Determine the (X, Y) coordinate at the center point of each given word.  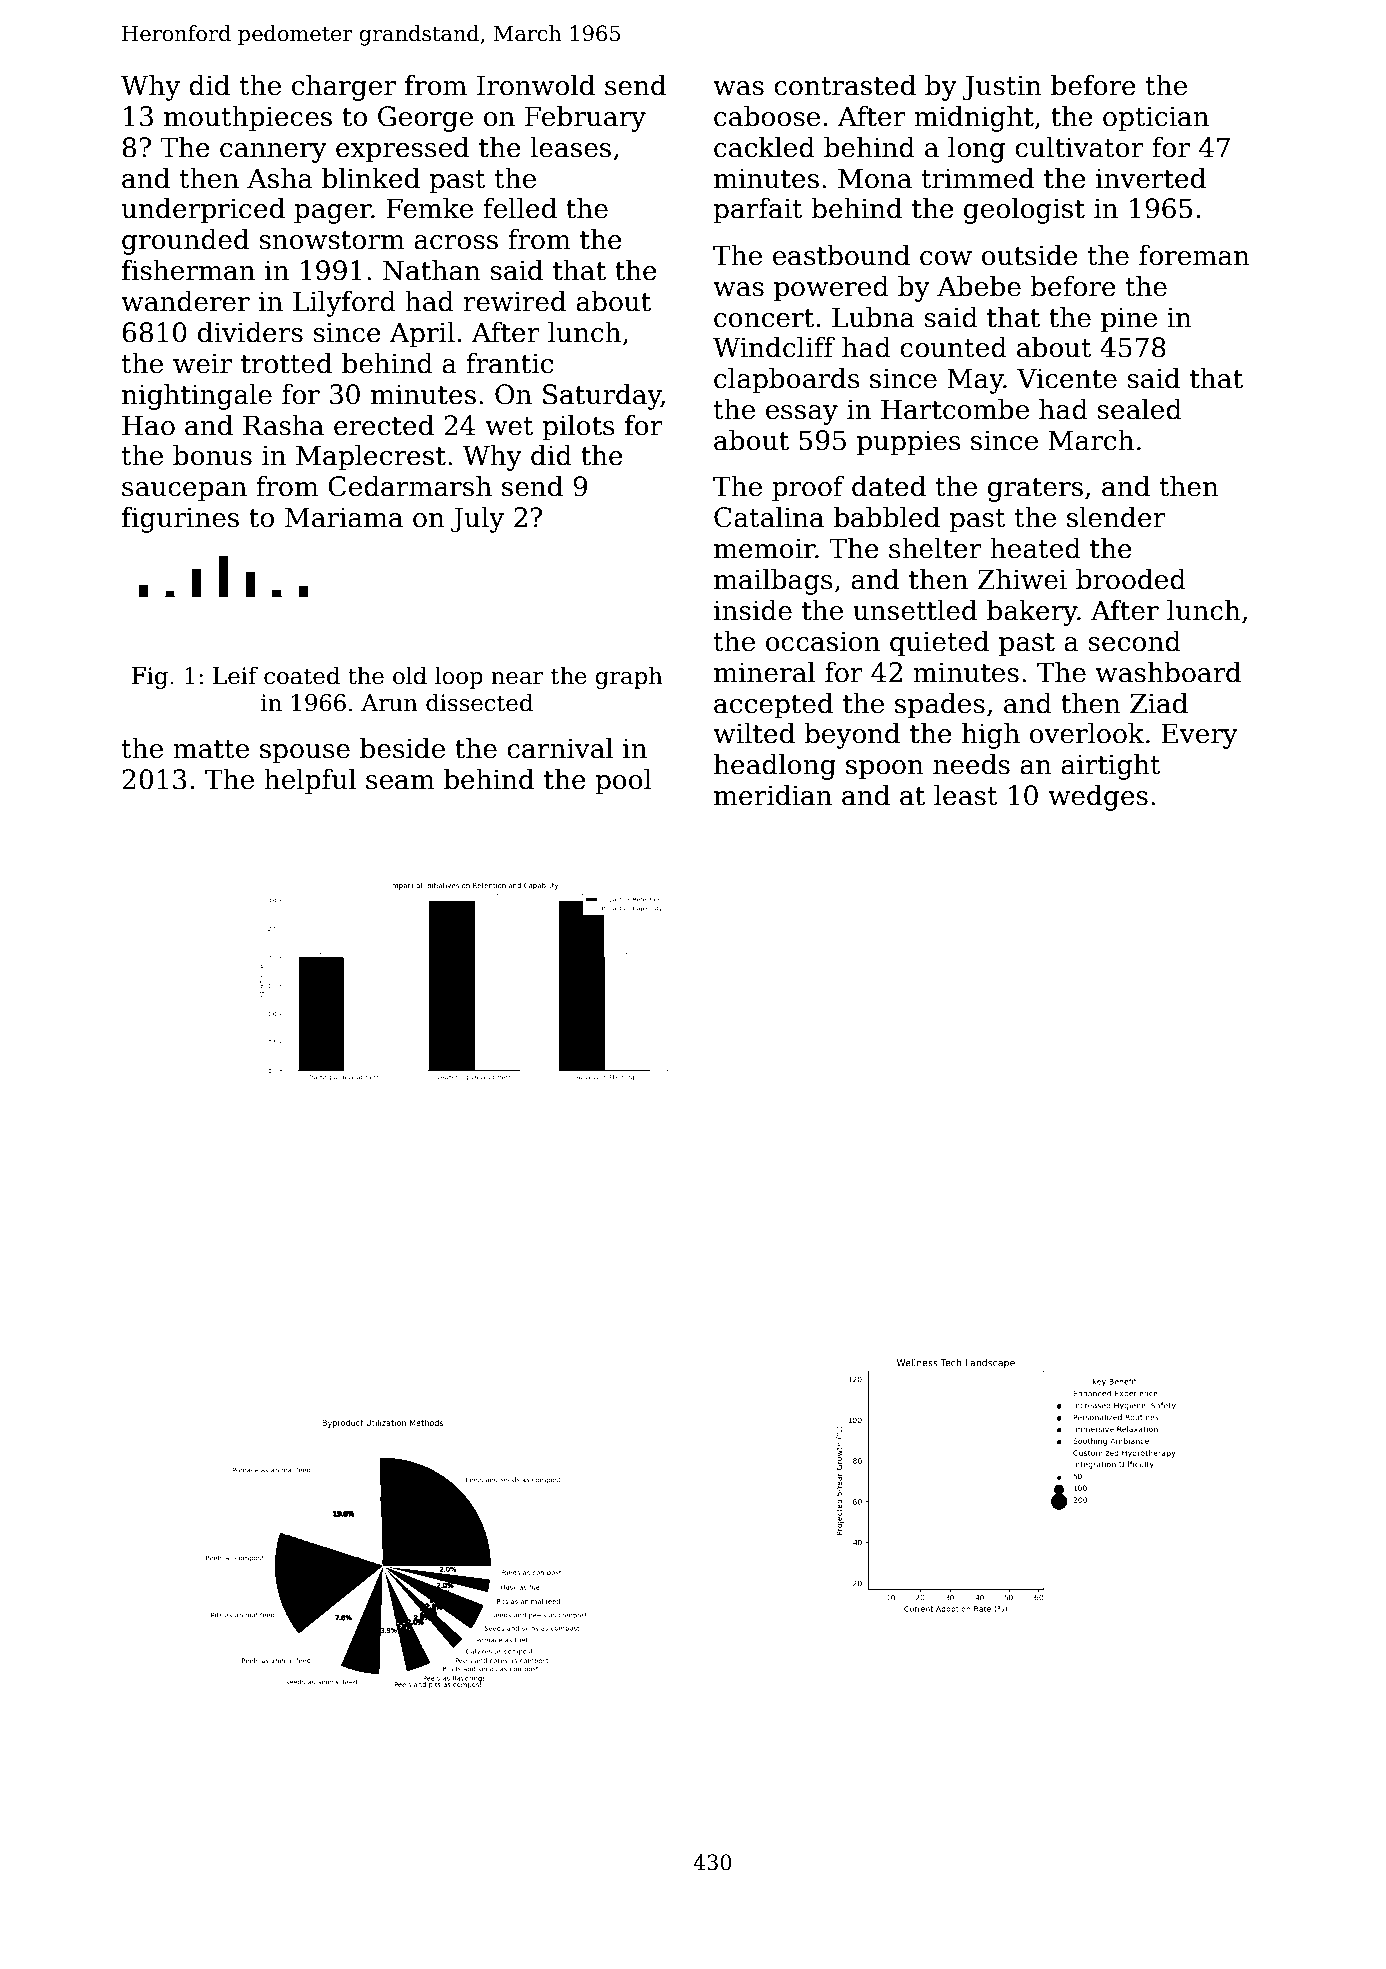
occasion (823, 641)
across (456, 242)
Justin (1002, 88)
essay (802, 415)
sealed (1139, 409)
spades (940, 706)
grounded (185, 242)
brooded (1131, 579)
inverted (1151, 178)
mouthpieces (248, 119)
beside (402, 748)
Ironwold (536, 85)
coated (302, 675)
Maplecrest (371, 458)
